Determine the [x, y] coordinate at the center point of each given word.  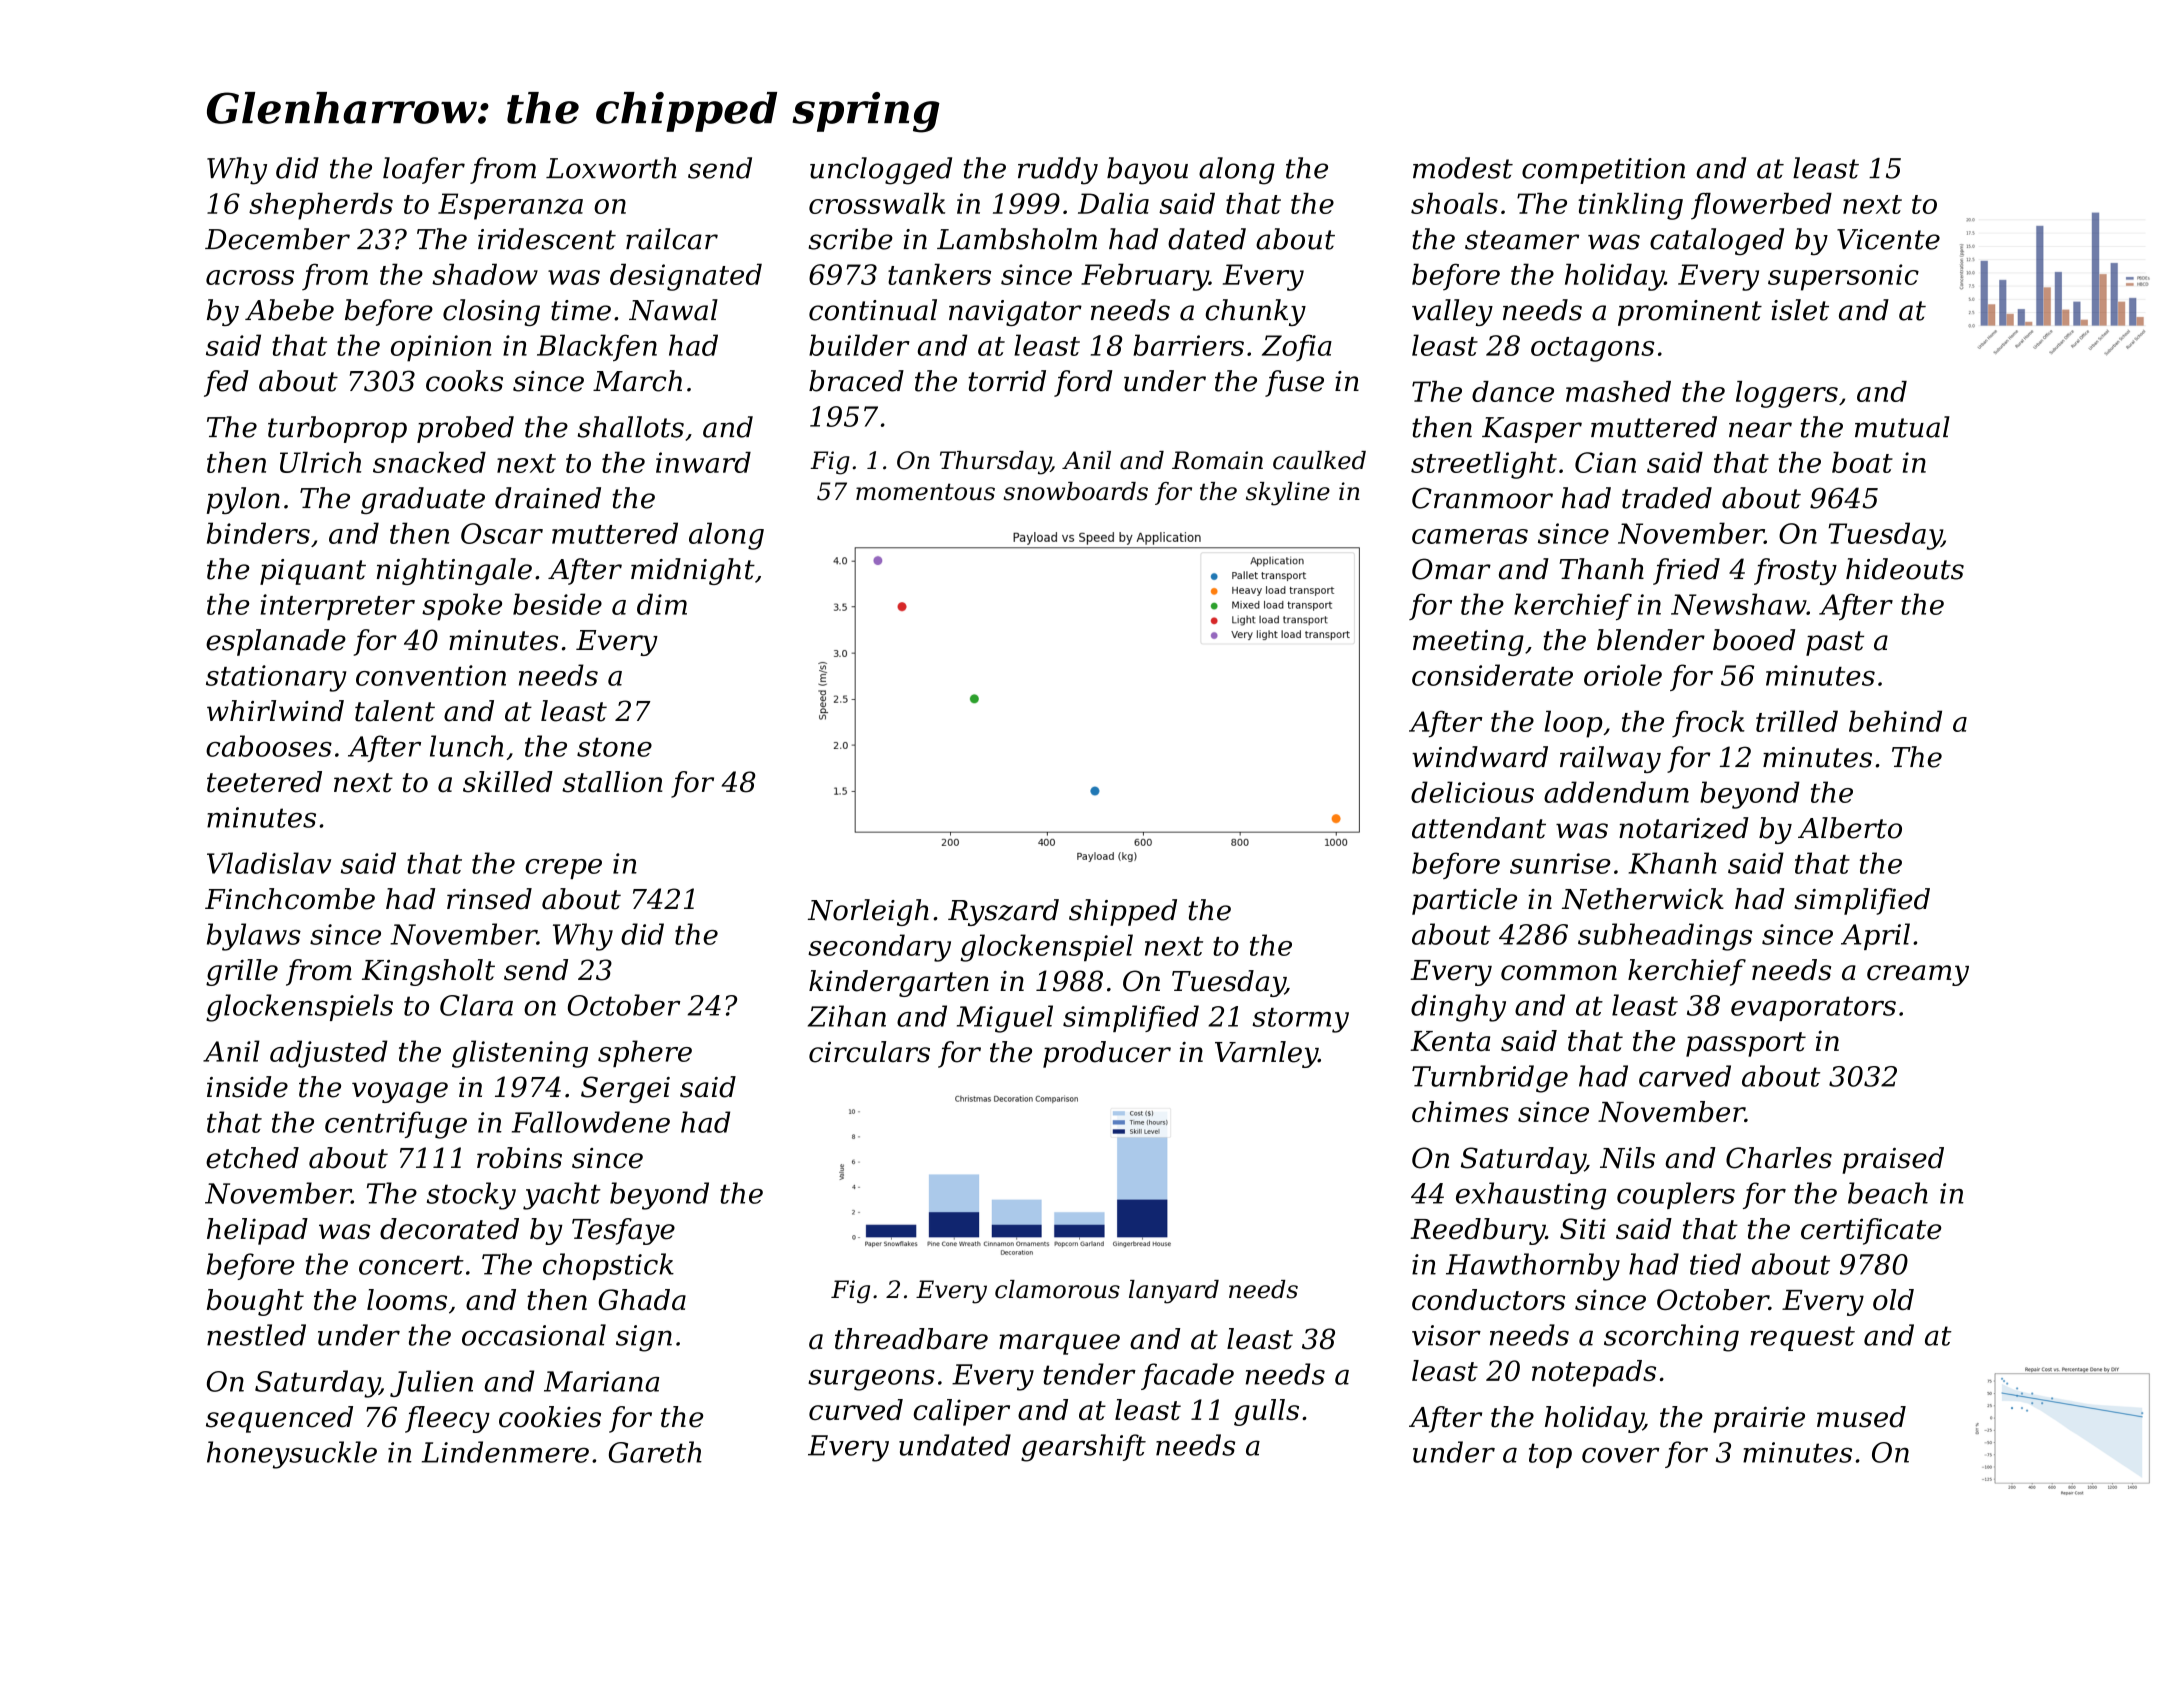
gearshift [1083, 1448]
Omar [1451, 569]
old [1893, 1299]
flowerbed [1761, 206]
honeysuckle [292, 1455]
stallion [612, 782]
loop [1574, 724]
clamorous [1057, 1289]
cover [1621, 1455]
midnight [693, 571]
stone [614, 747]
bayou [1147, 171]
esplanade [276, 642]
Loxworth [611, 168]
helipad [257, 1231]
